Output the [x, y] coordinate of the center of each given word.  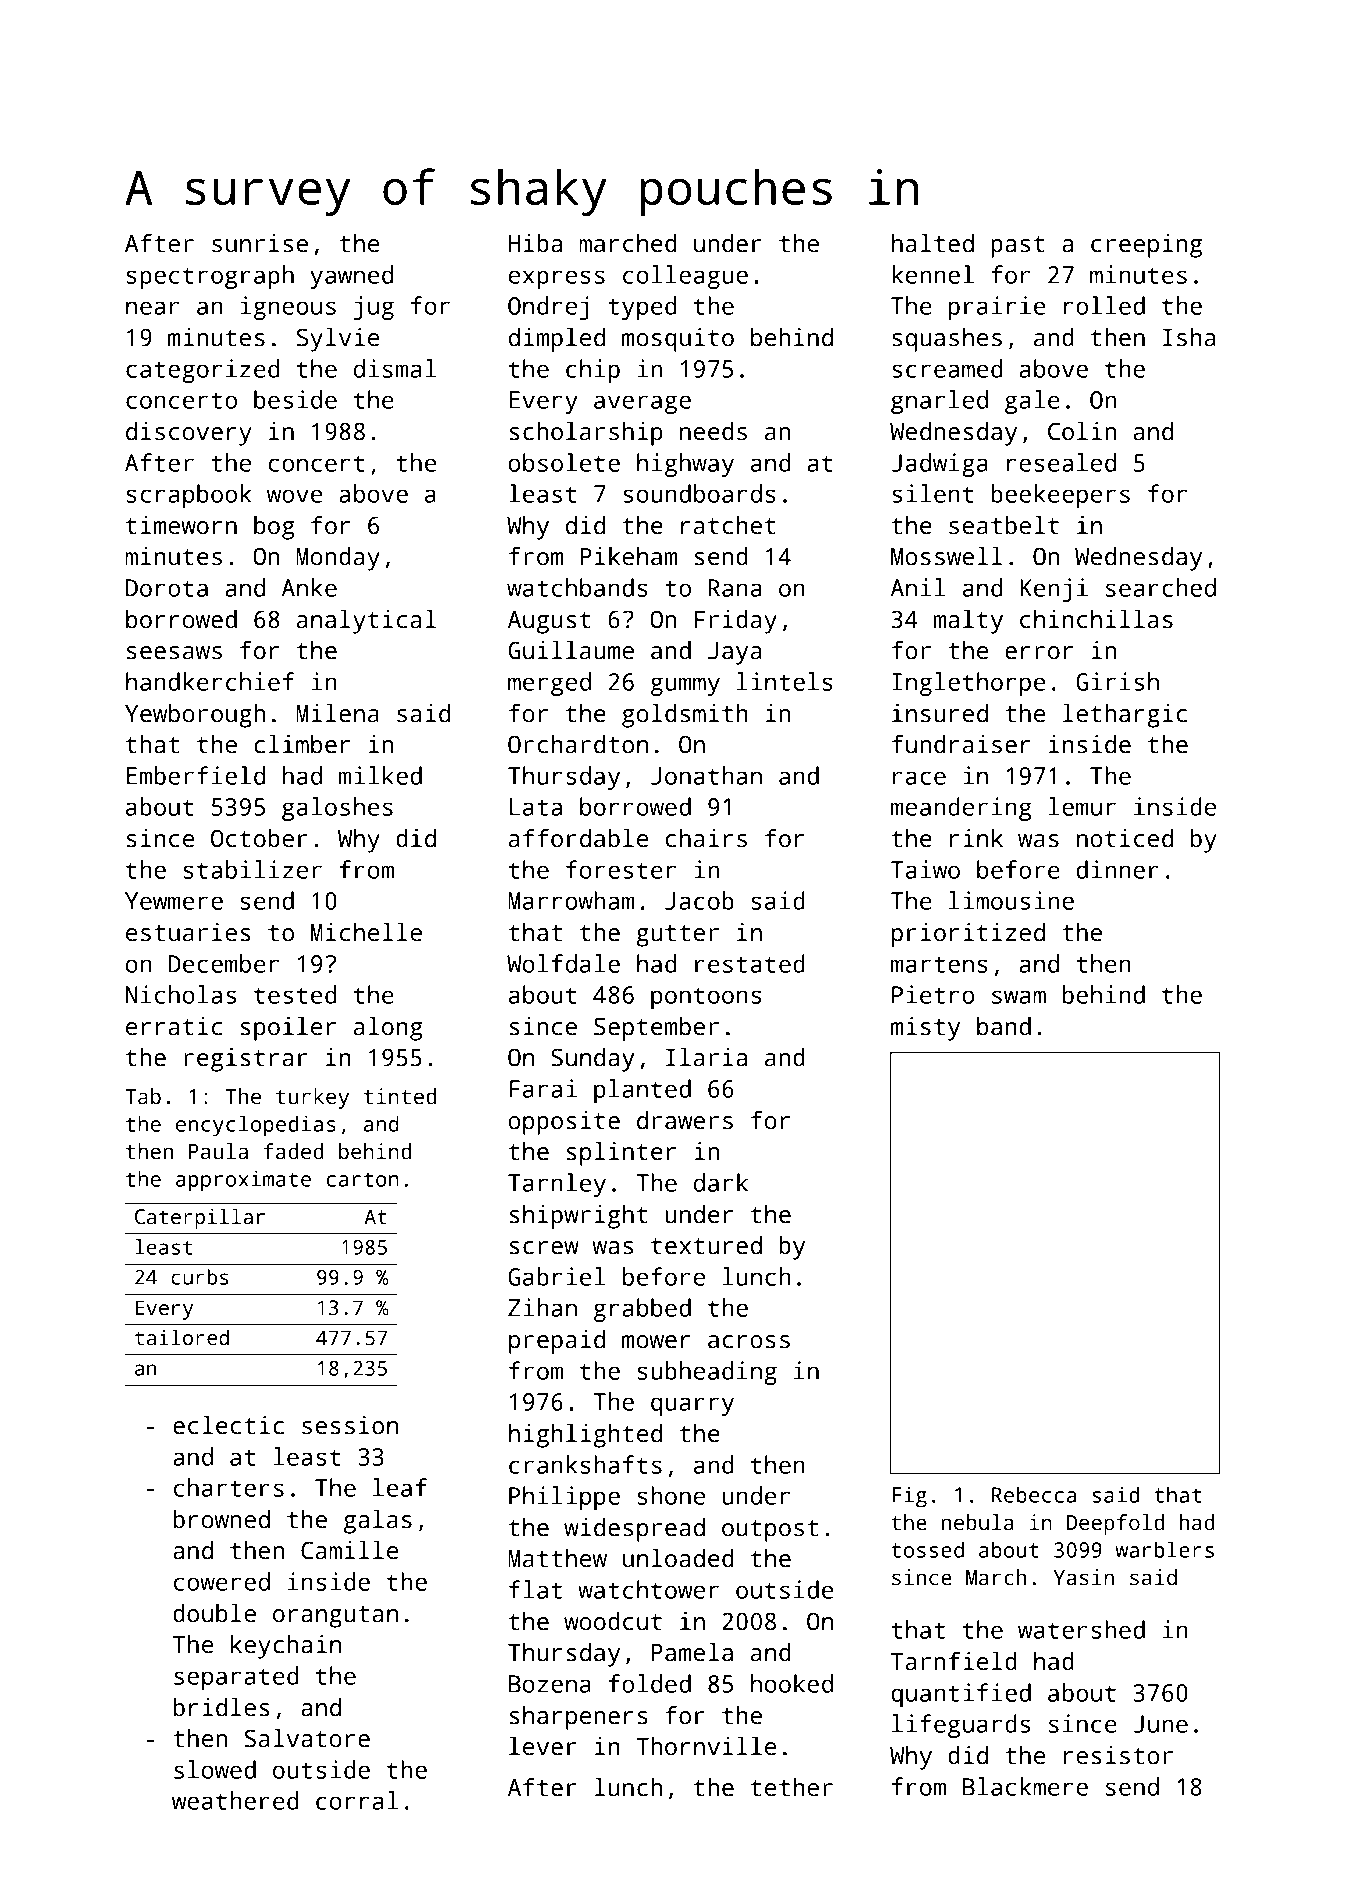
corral [357, 1800]
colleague [685, 277]
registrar [246, 1060]
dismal [395, 368]
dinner [1117, 869]
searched [1161, 587]
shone [671, 1495]
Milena [337, 713]
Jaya [734, 653]
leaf [400, 1487]
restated [750, 963]
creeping [1146, 246]
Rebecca [1034, 1494]
